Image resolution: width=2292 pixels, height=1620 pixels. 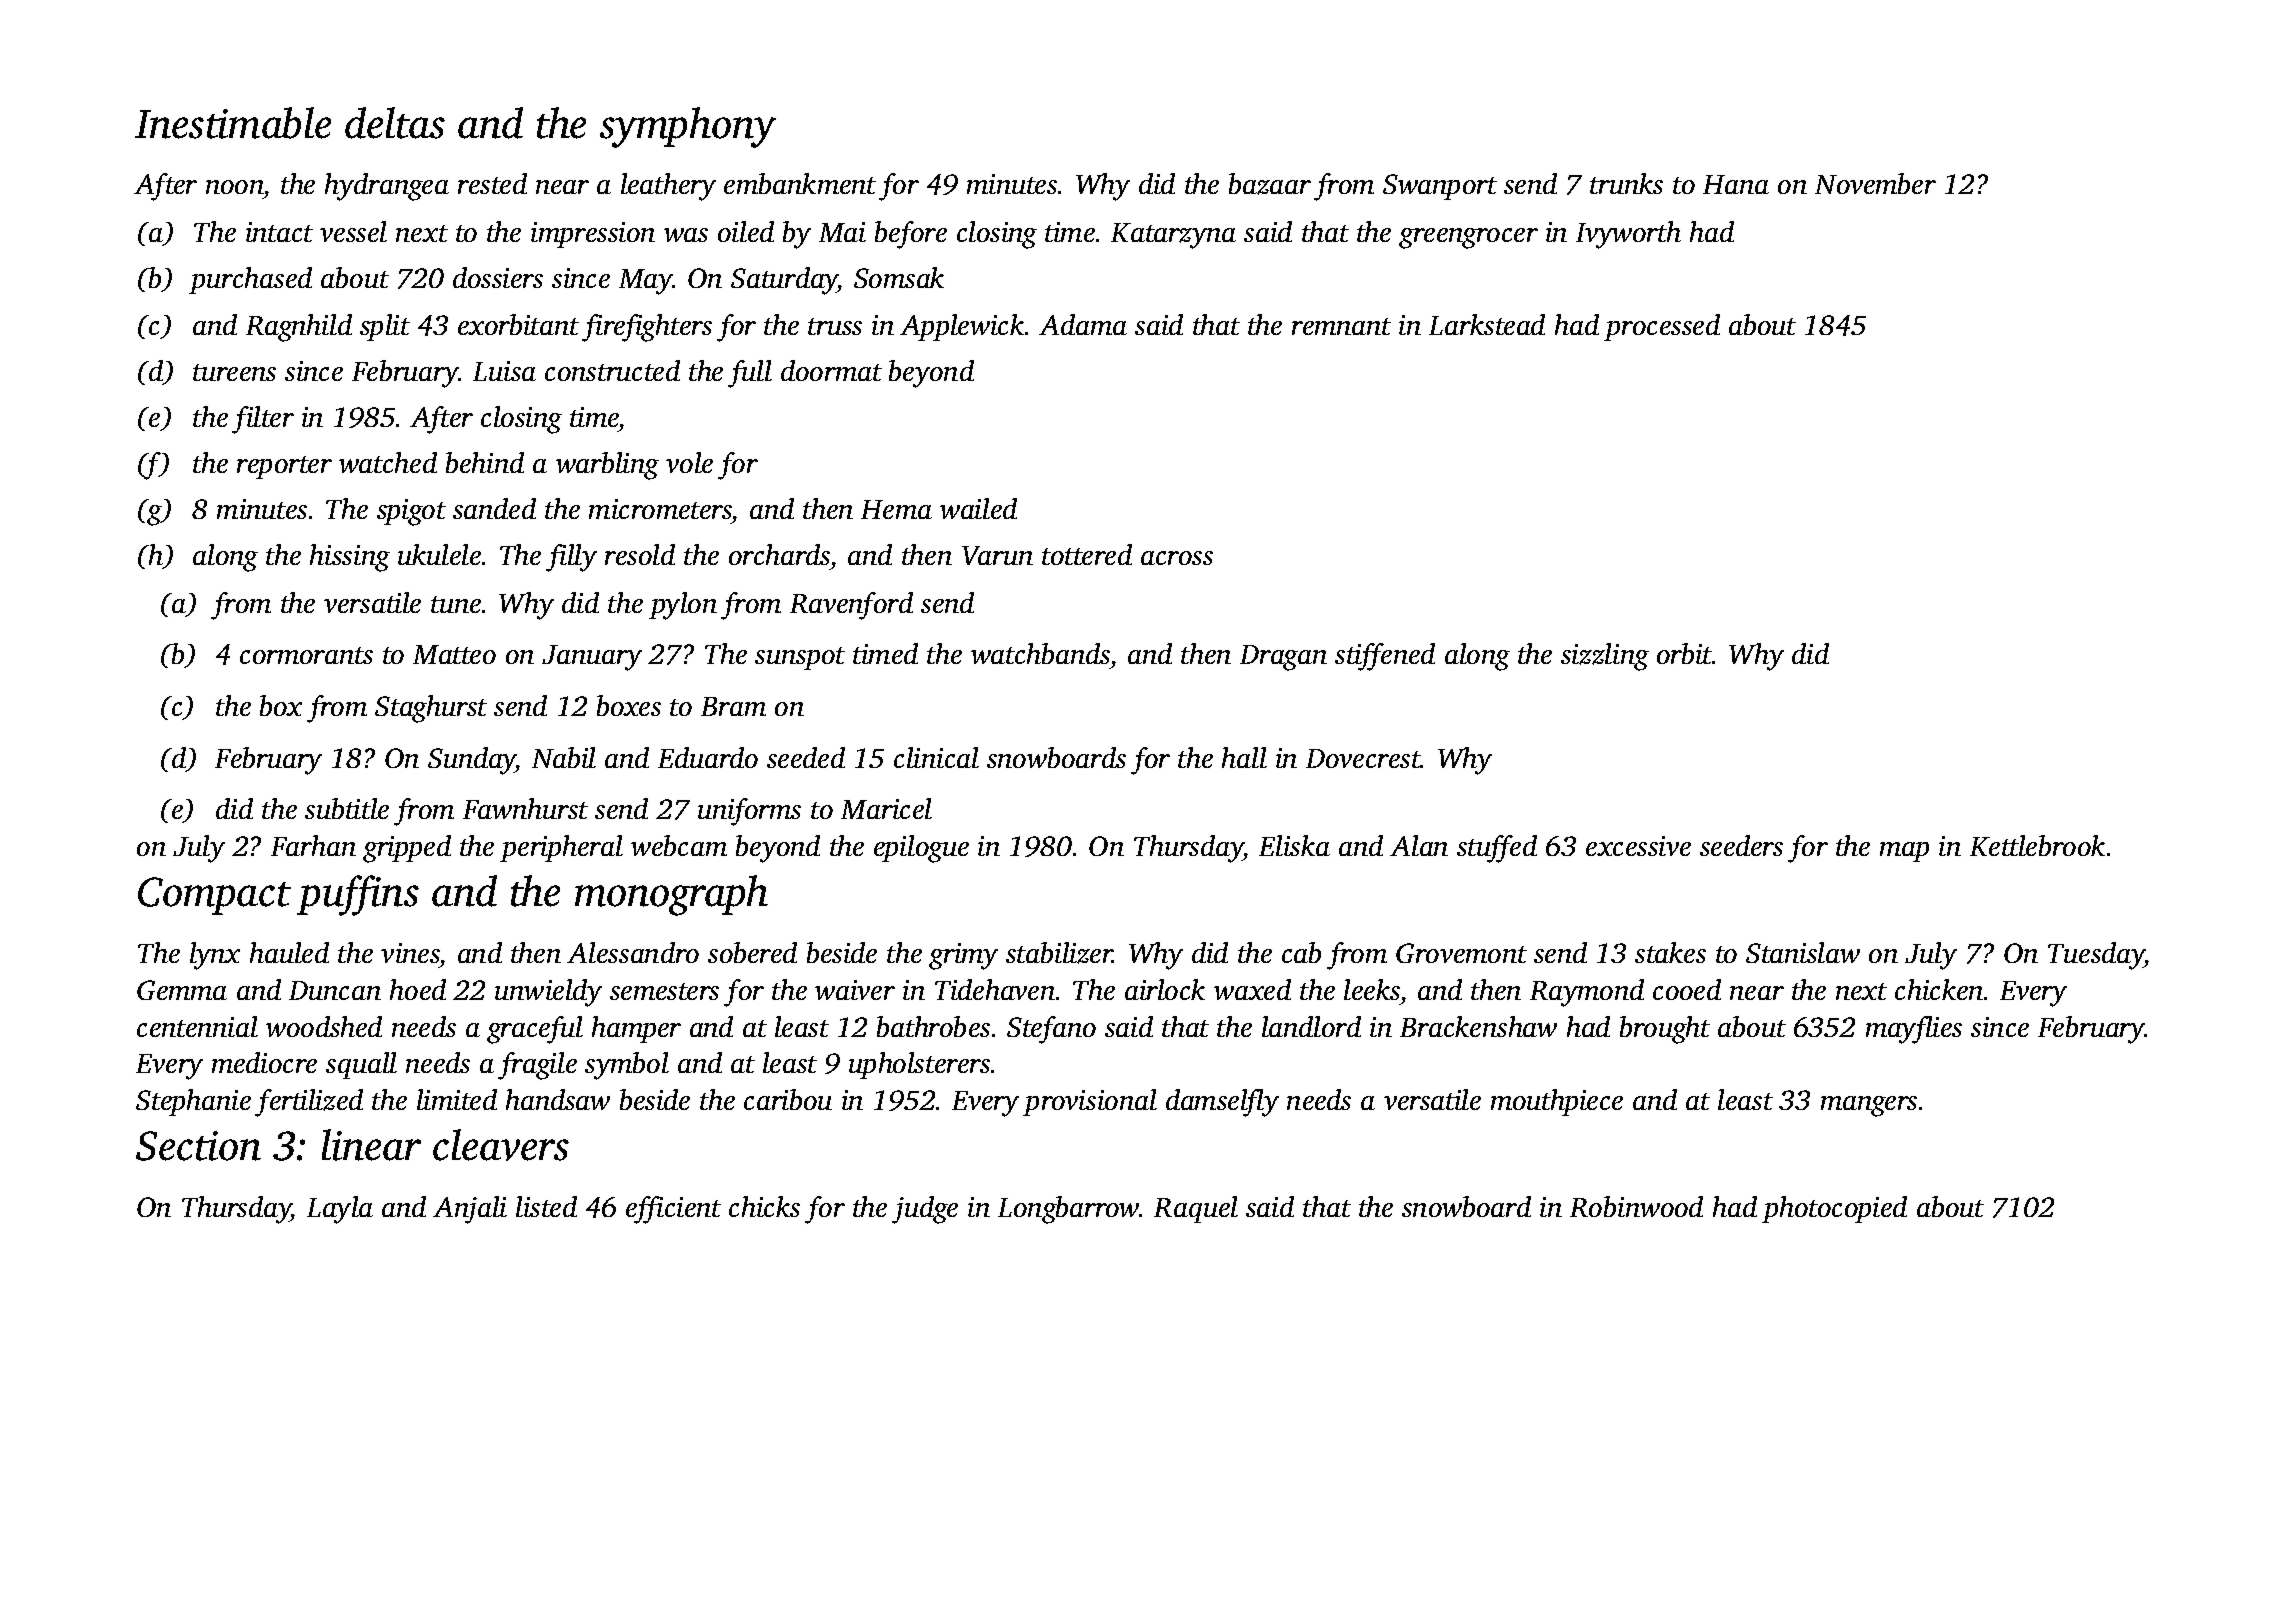 I want to click on Alan, so click(x=1419, y=845).
